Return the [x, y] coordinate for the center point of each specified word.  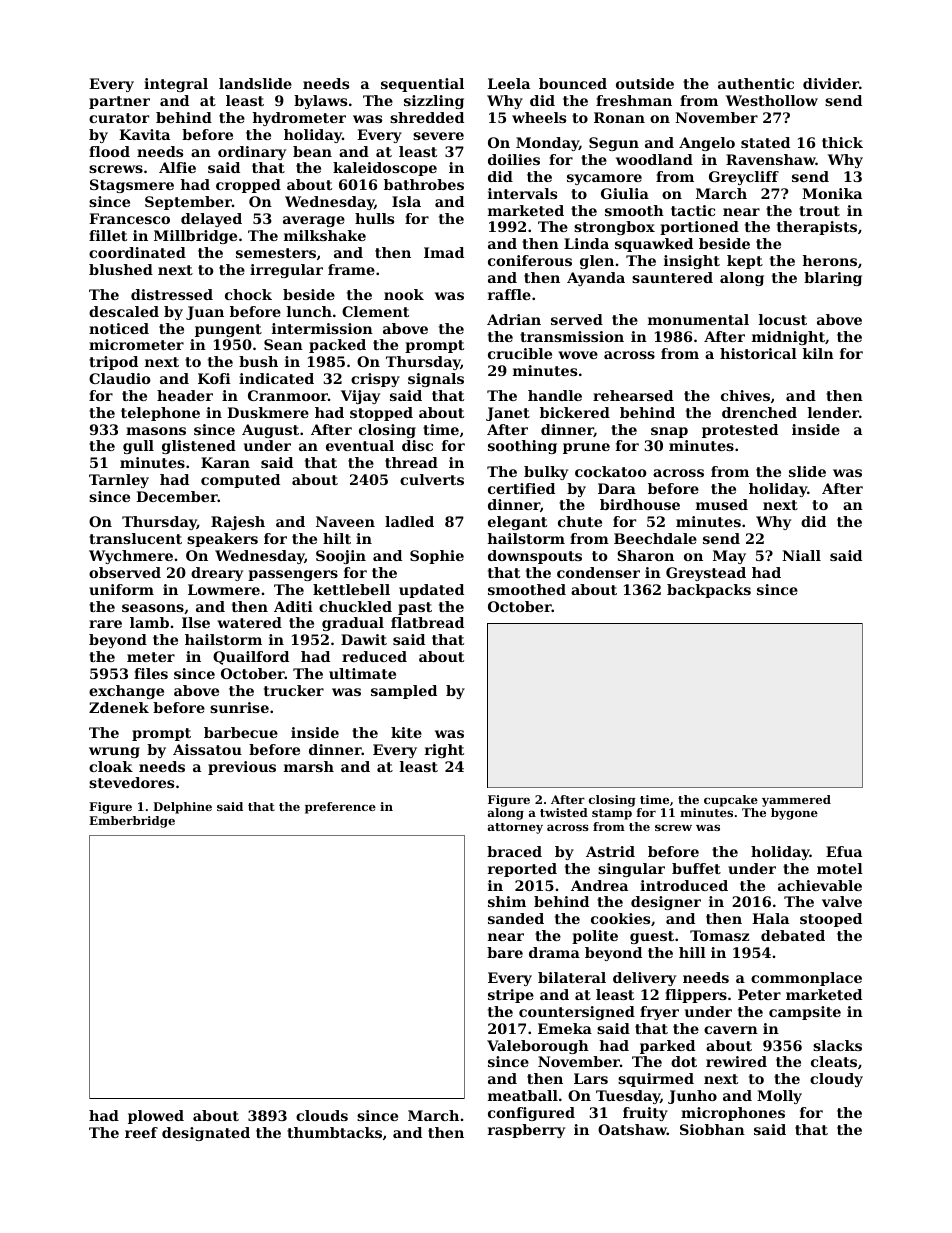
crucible [520, 353]
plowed [156, 1117]
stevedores [131, 782]
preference [340, 808]
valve [842, 901]
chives [745, 395]
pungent [228, 330]
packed [337, 346]
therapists [817, 228]
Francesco [129, 218]
